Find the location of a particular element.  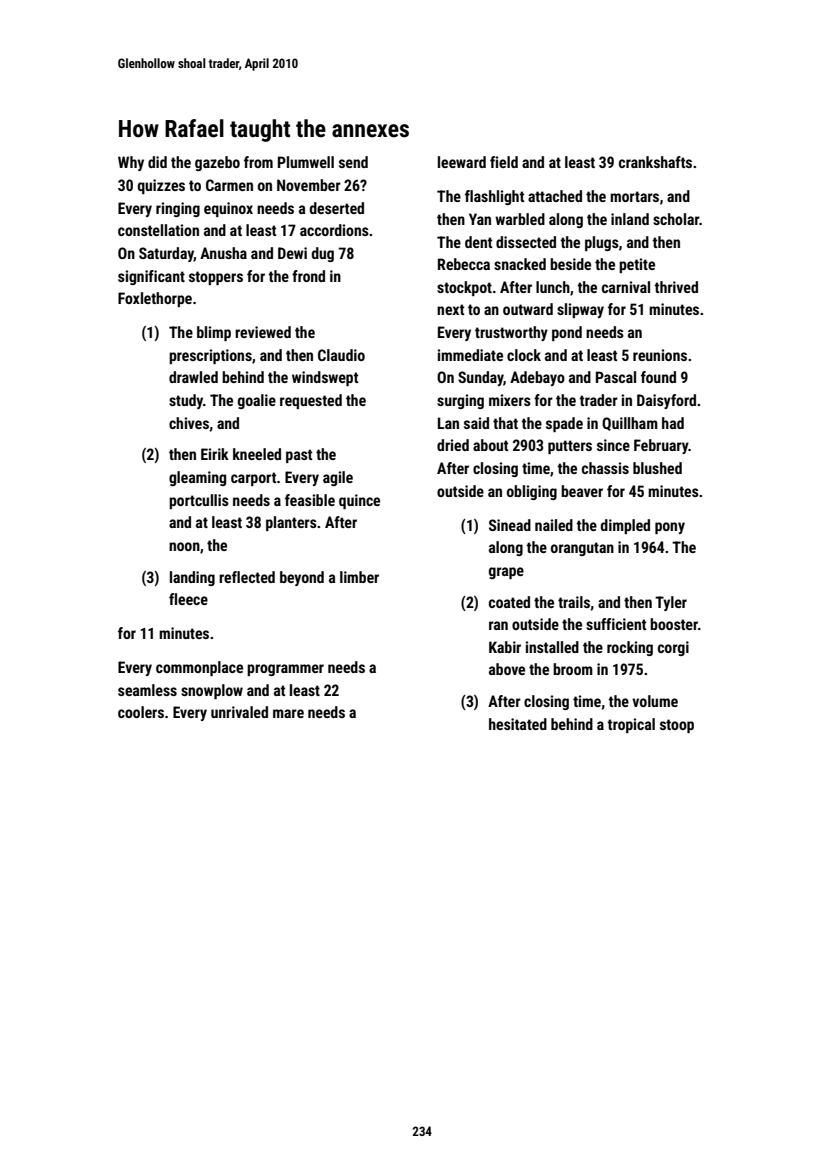

unrivaled is located at coordinates (239, 712).
